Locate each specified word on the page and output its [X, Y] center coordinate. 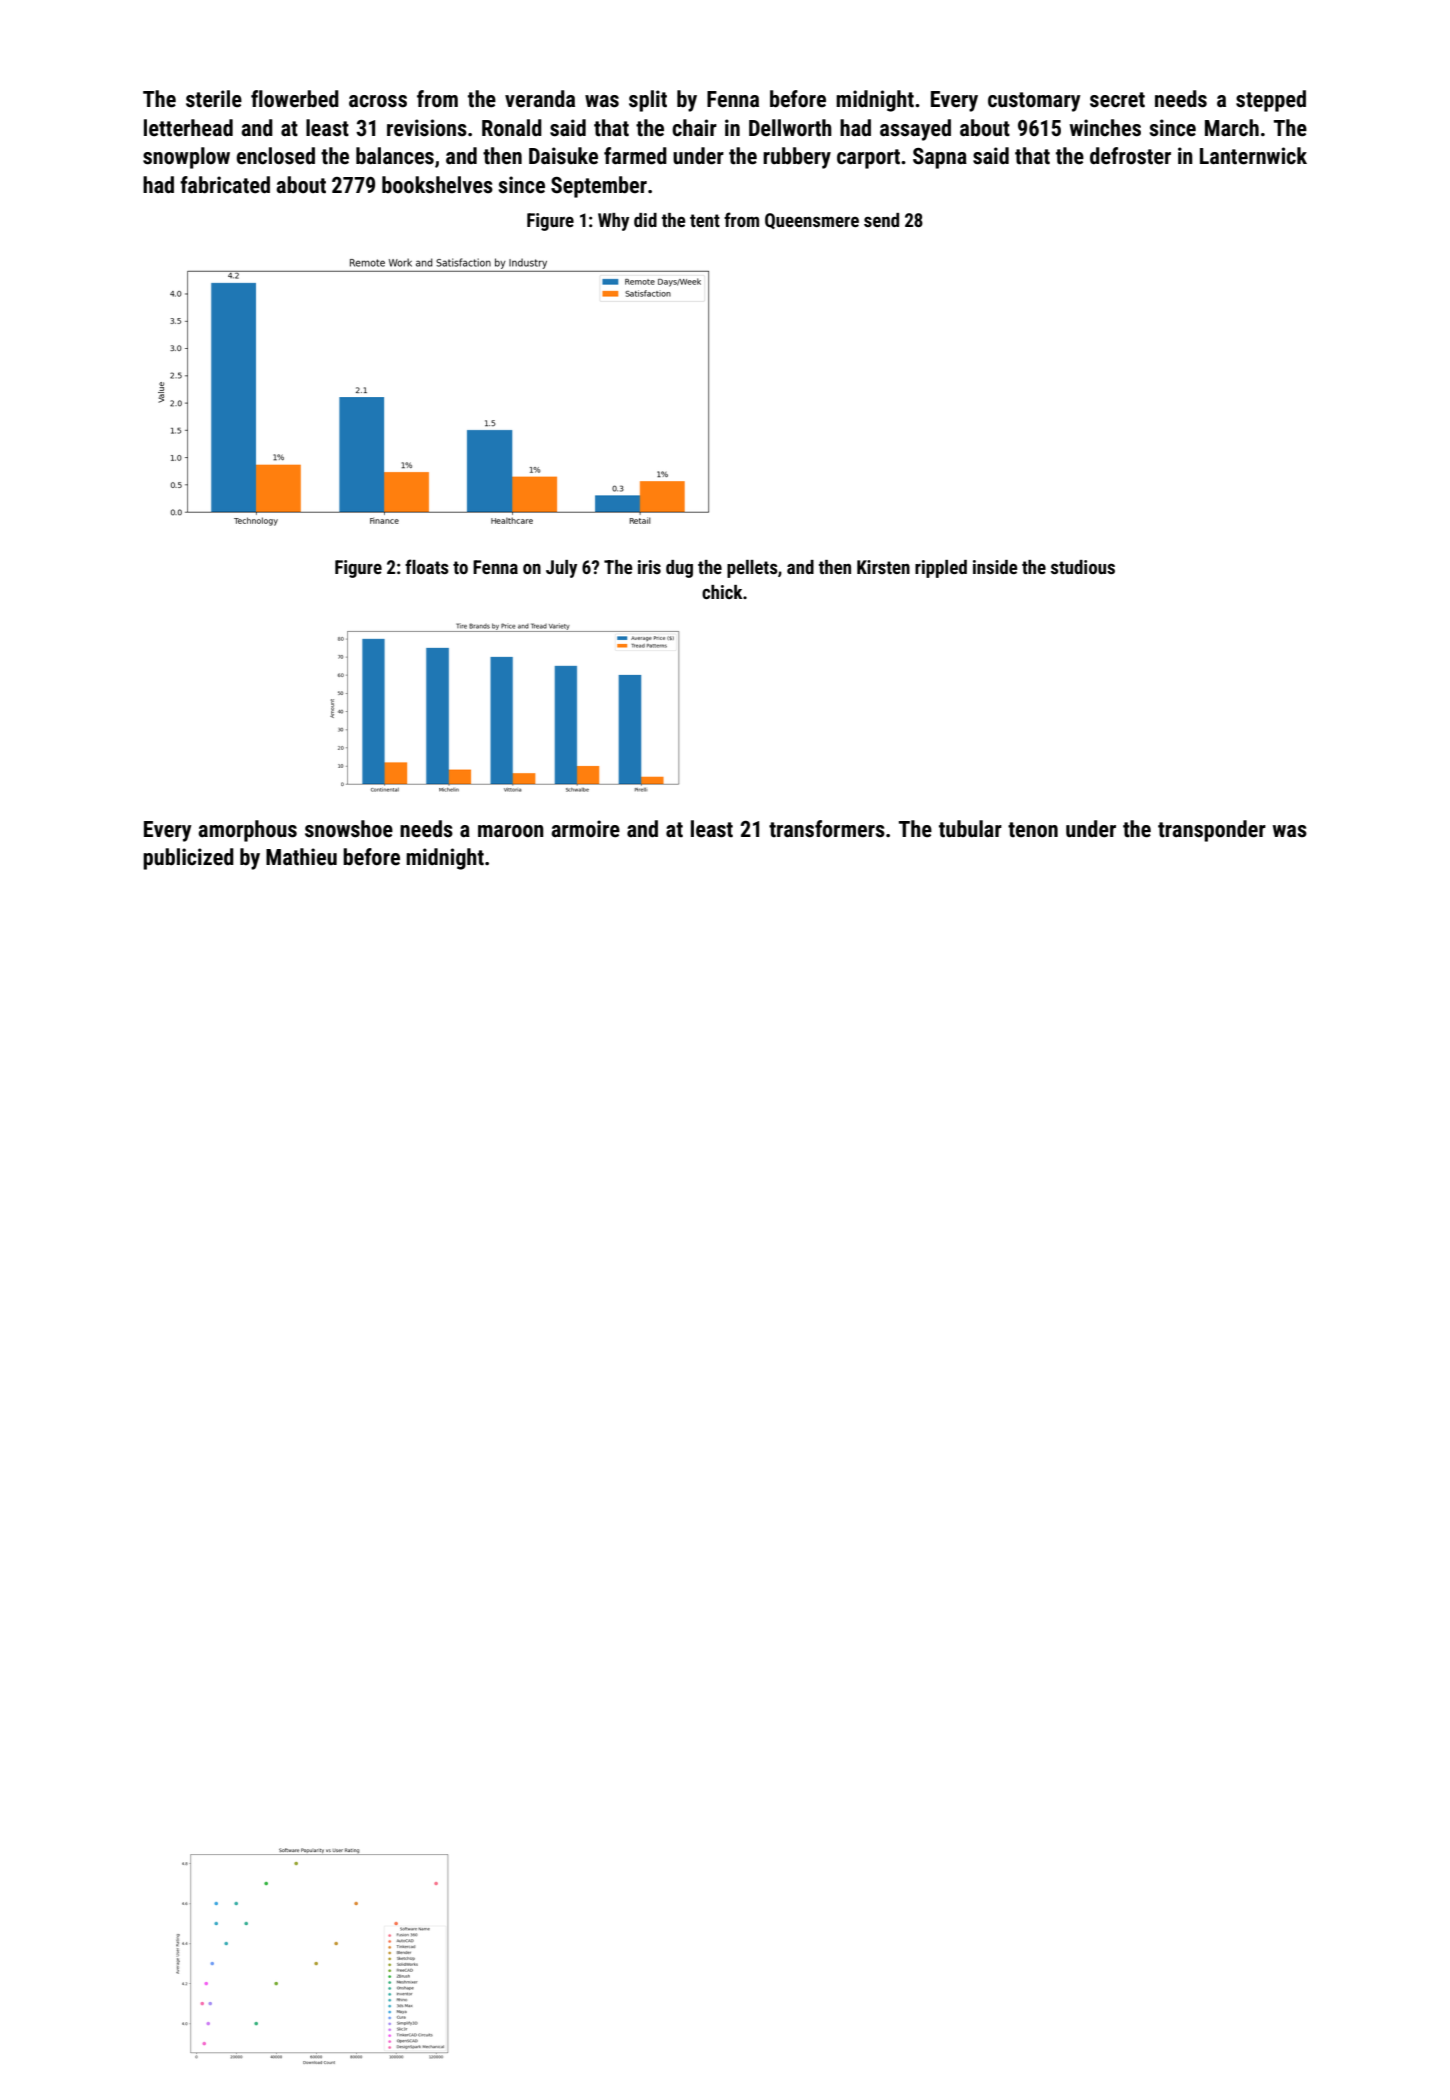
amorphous [247, 831]
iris [649, 567]
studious [1083, 567]
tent [705, 220]
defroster [1130, 156]
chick [722, 592]
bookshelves [437, 185]
